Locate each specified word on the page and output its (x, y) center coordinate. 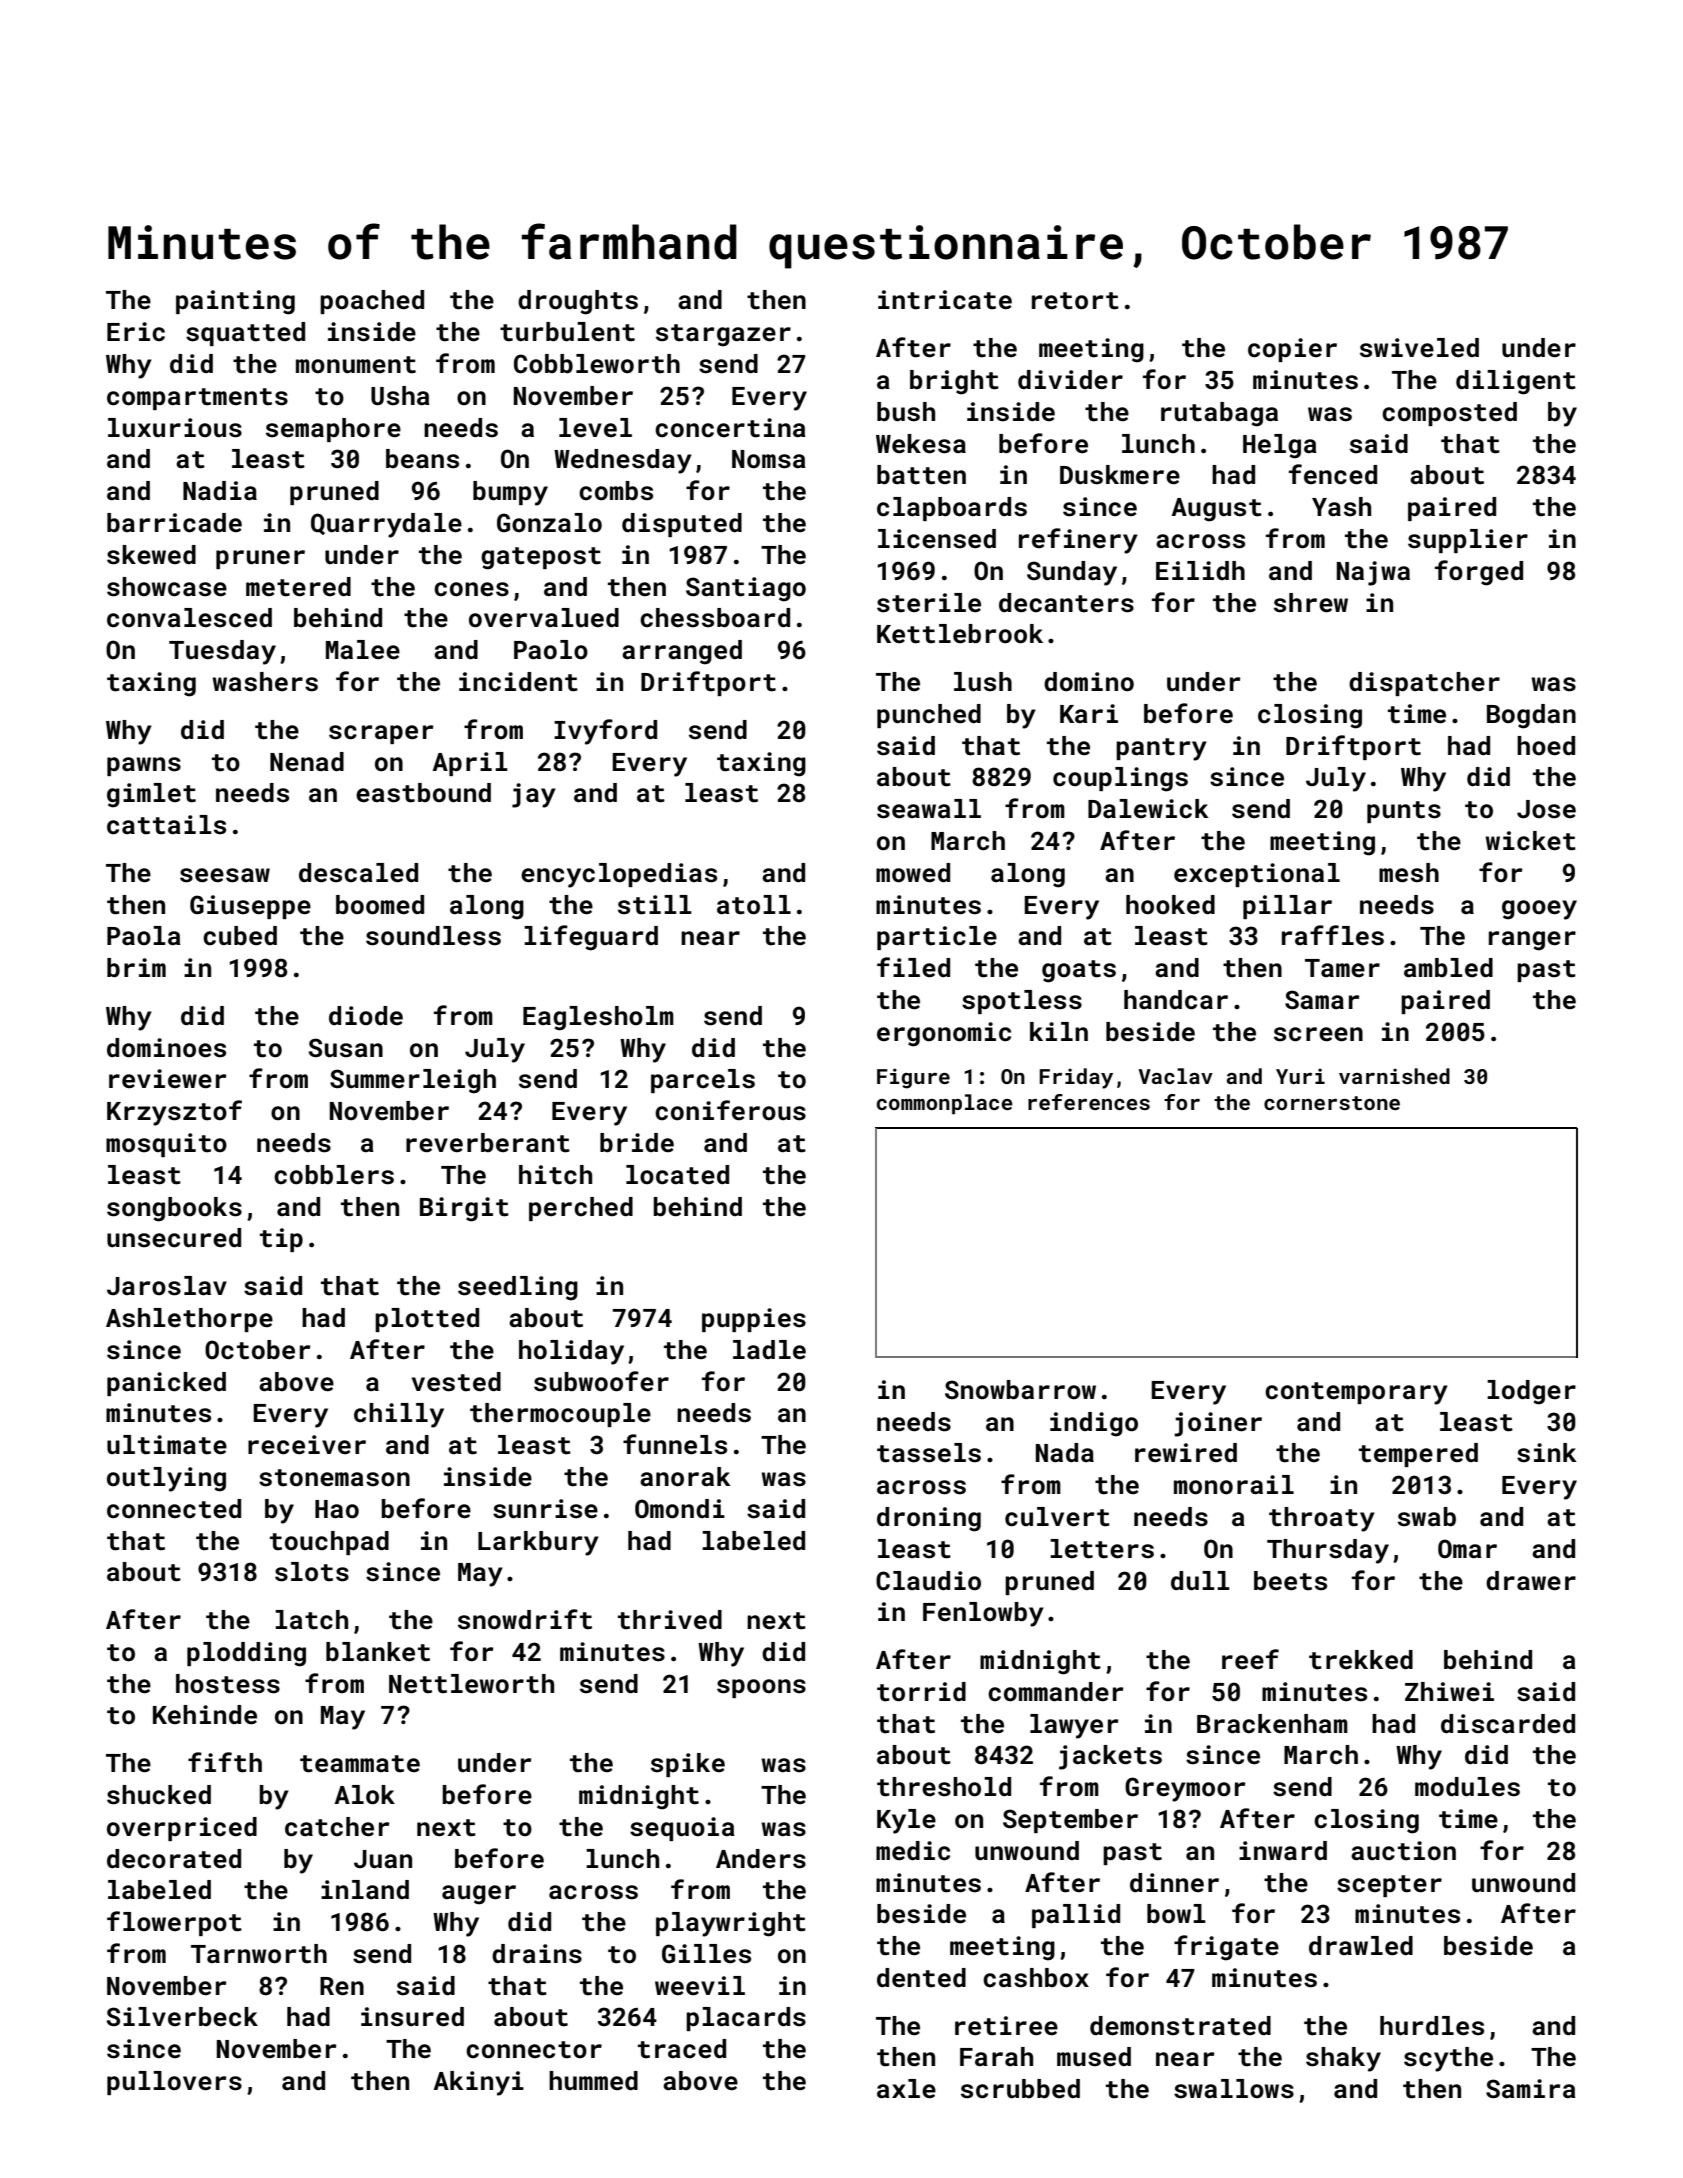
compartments (197, 399)
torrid (921, 1692)
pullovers (174, 2083)
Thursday (1328, 1551)
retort (1075, 301)
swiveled (1419, 348)
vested (456, 1382)
